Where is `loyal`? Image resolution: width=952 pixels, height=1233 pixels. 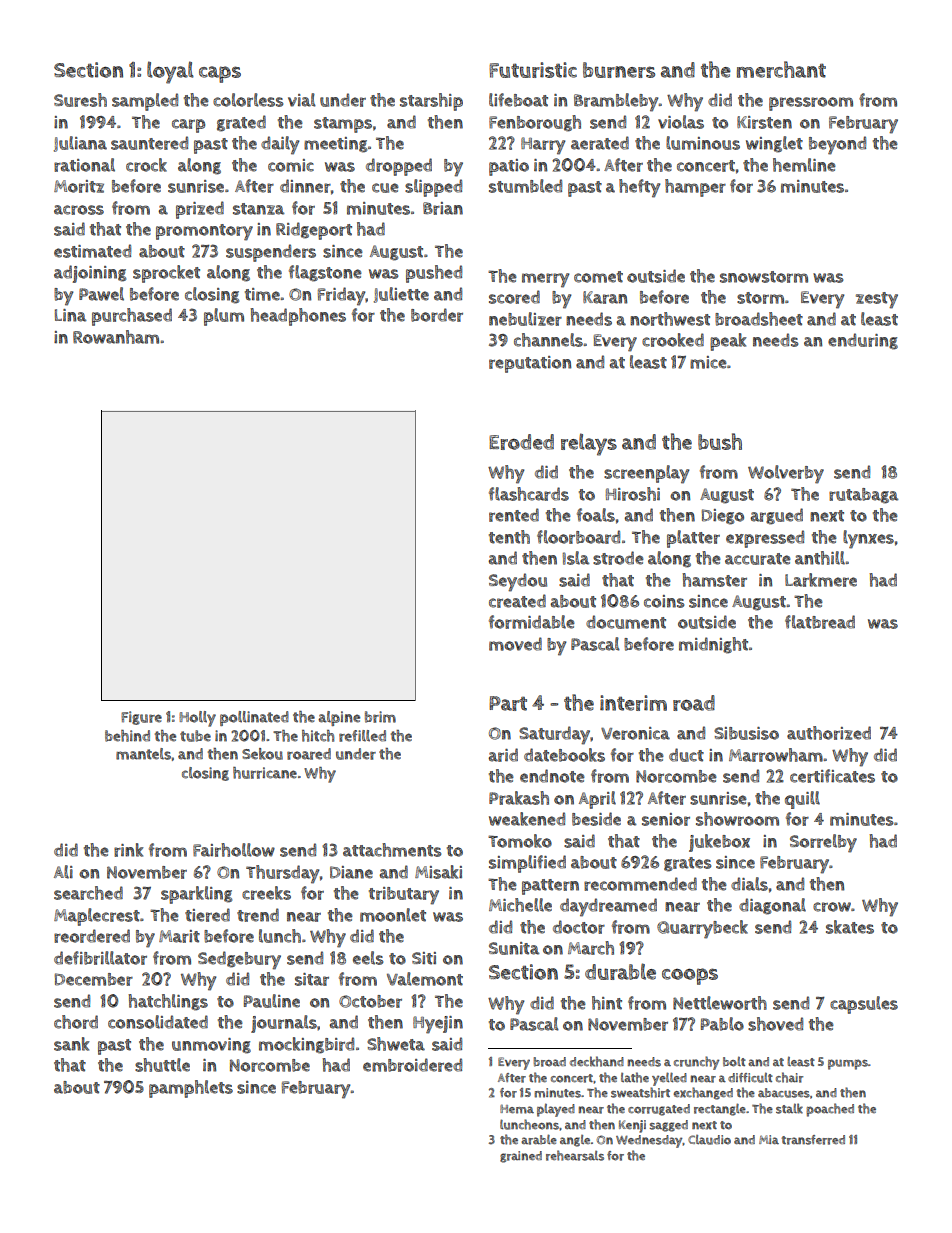
loyal is located at coordinates (170, 72).
